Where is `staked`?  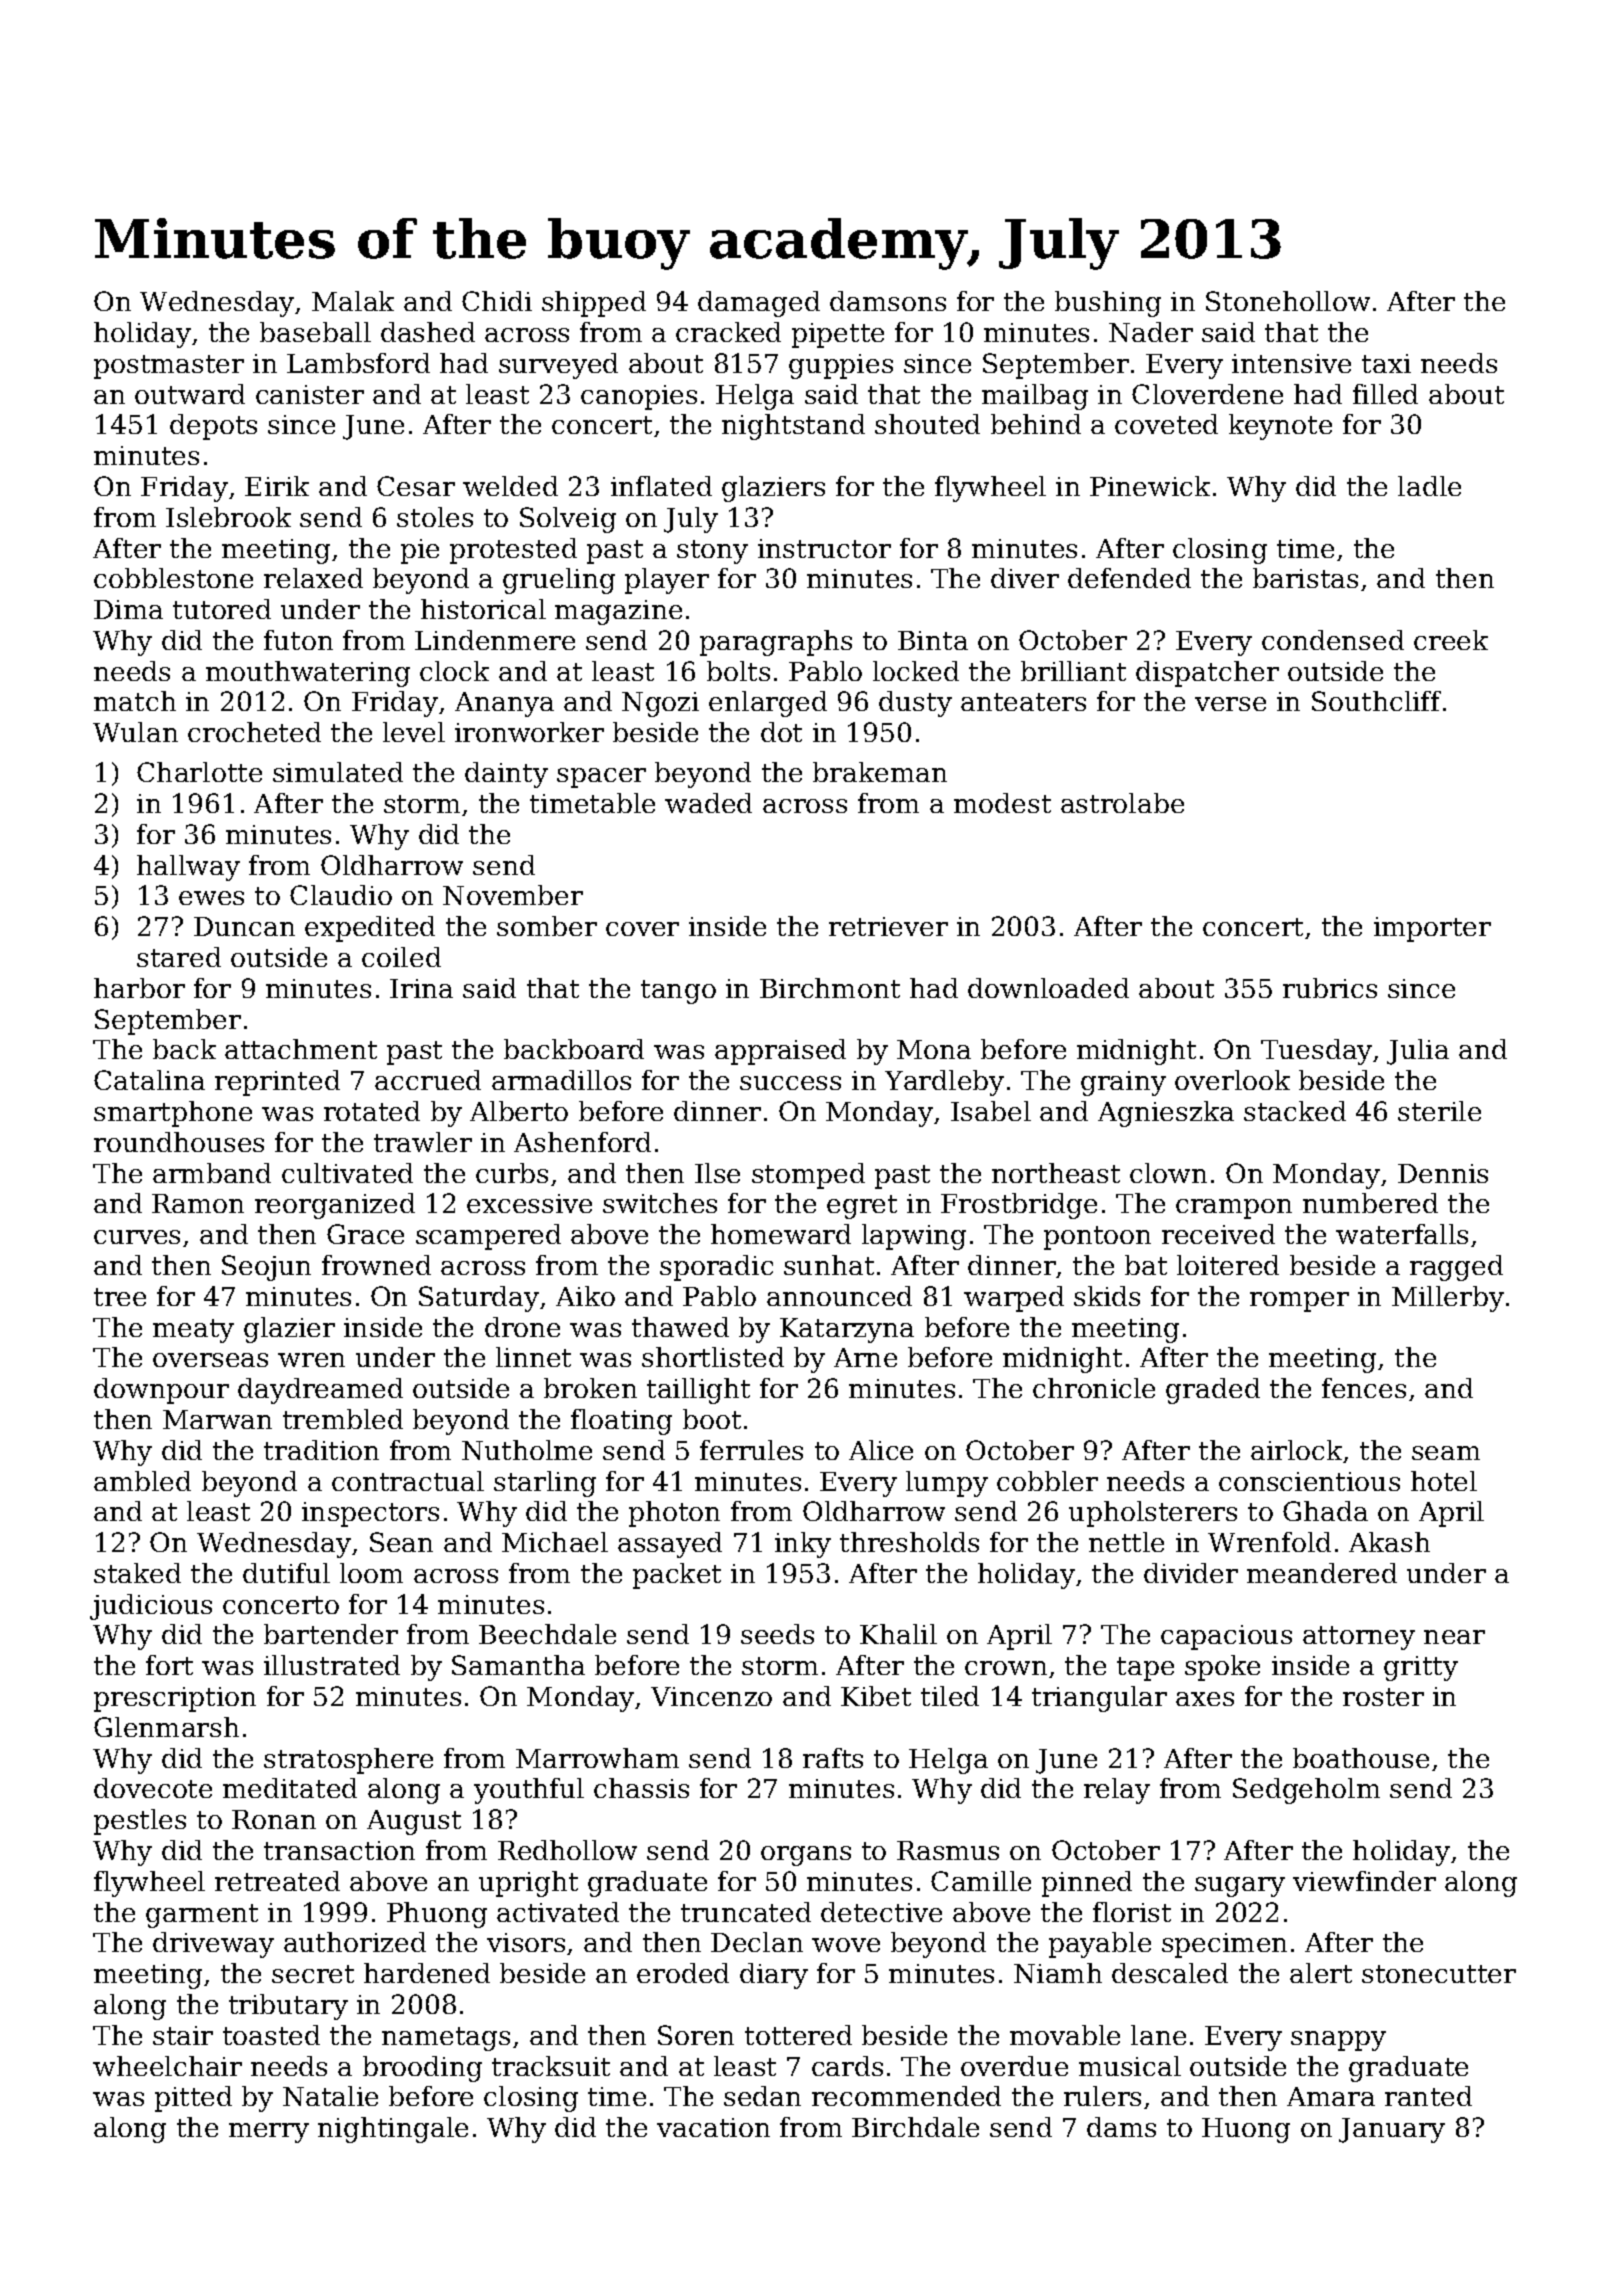 staked is located at coordinates (137, 1573).
